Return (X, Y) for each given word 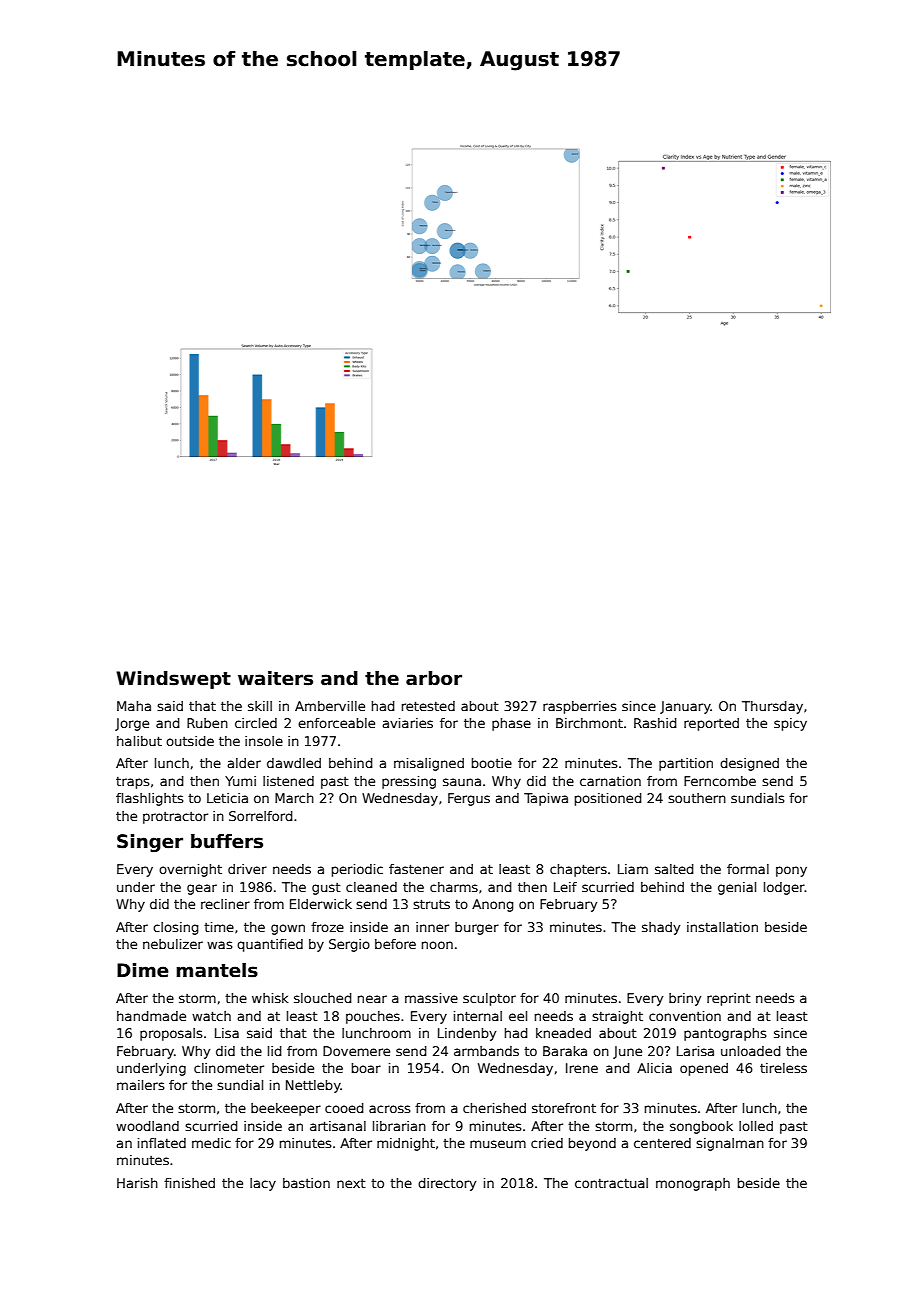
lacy (263, 1184)
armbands (486, 1051)
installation (722, 927)
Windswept (173, 680)
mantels (217, 970)
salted (674, 869)
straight (617, 1017)
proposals (171, 1034)
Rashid (655, 723)
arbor (434, 678)
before (395, 944)
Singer (150, 843)
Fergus (469, 799)
